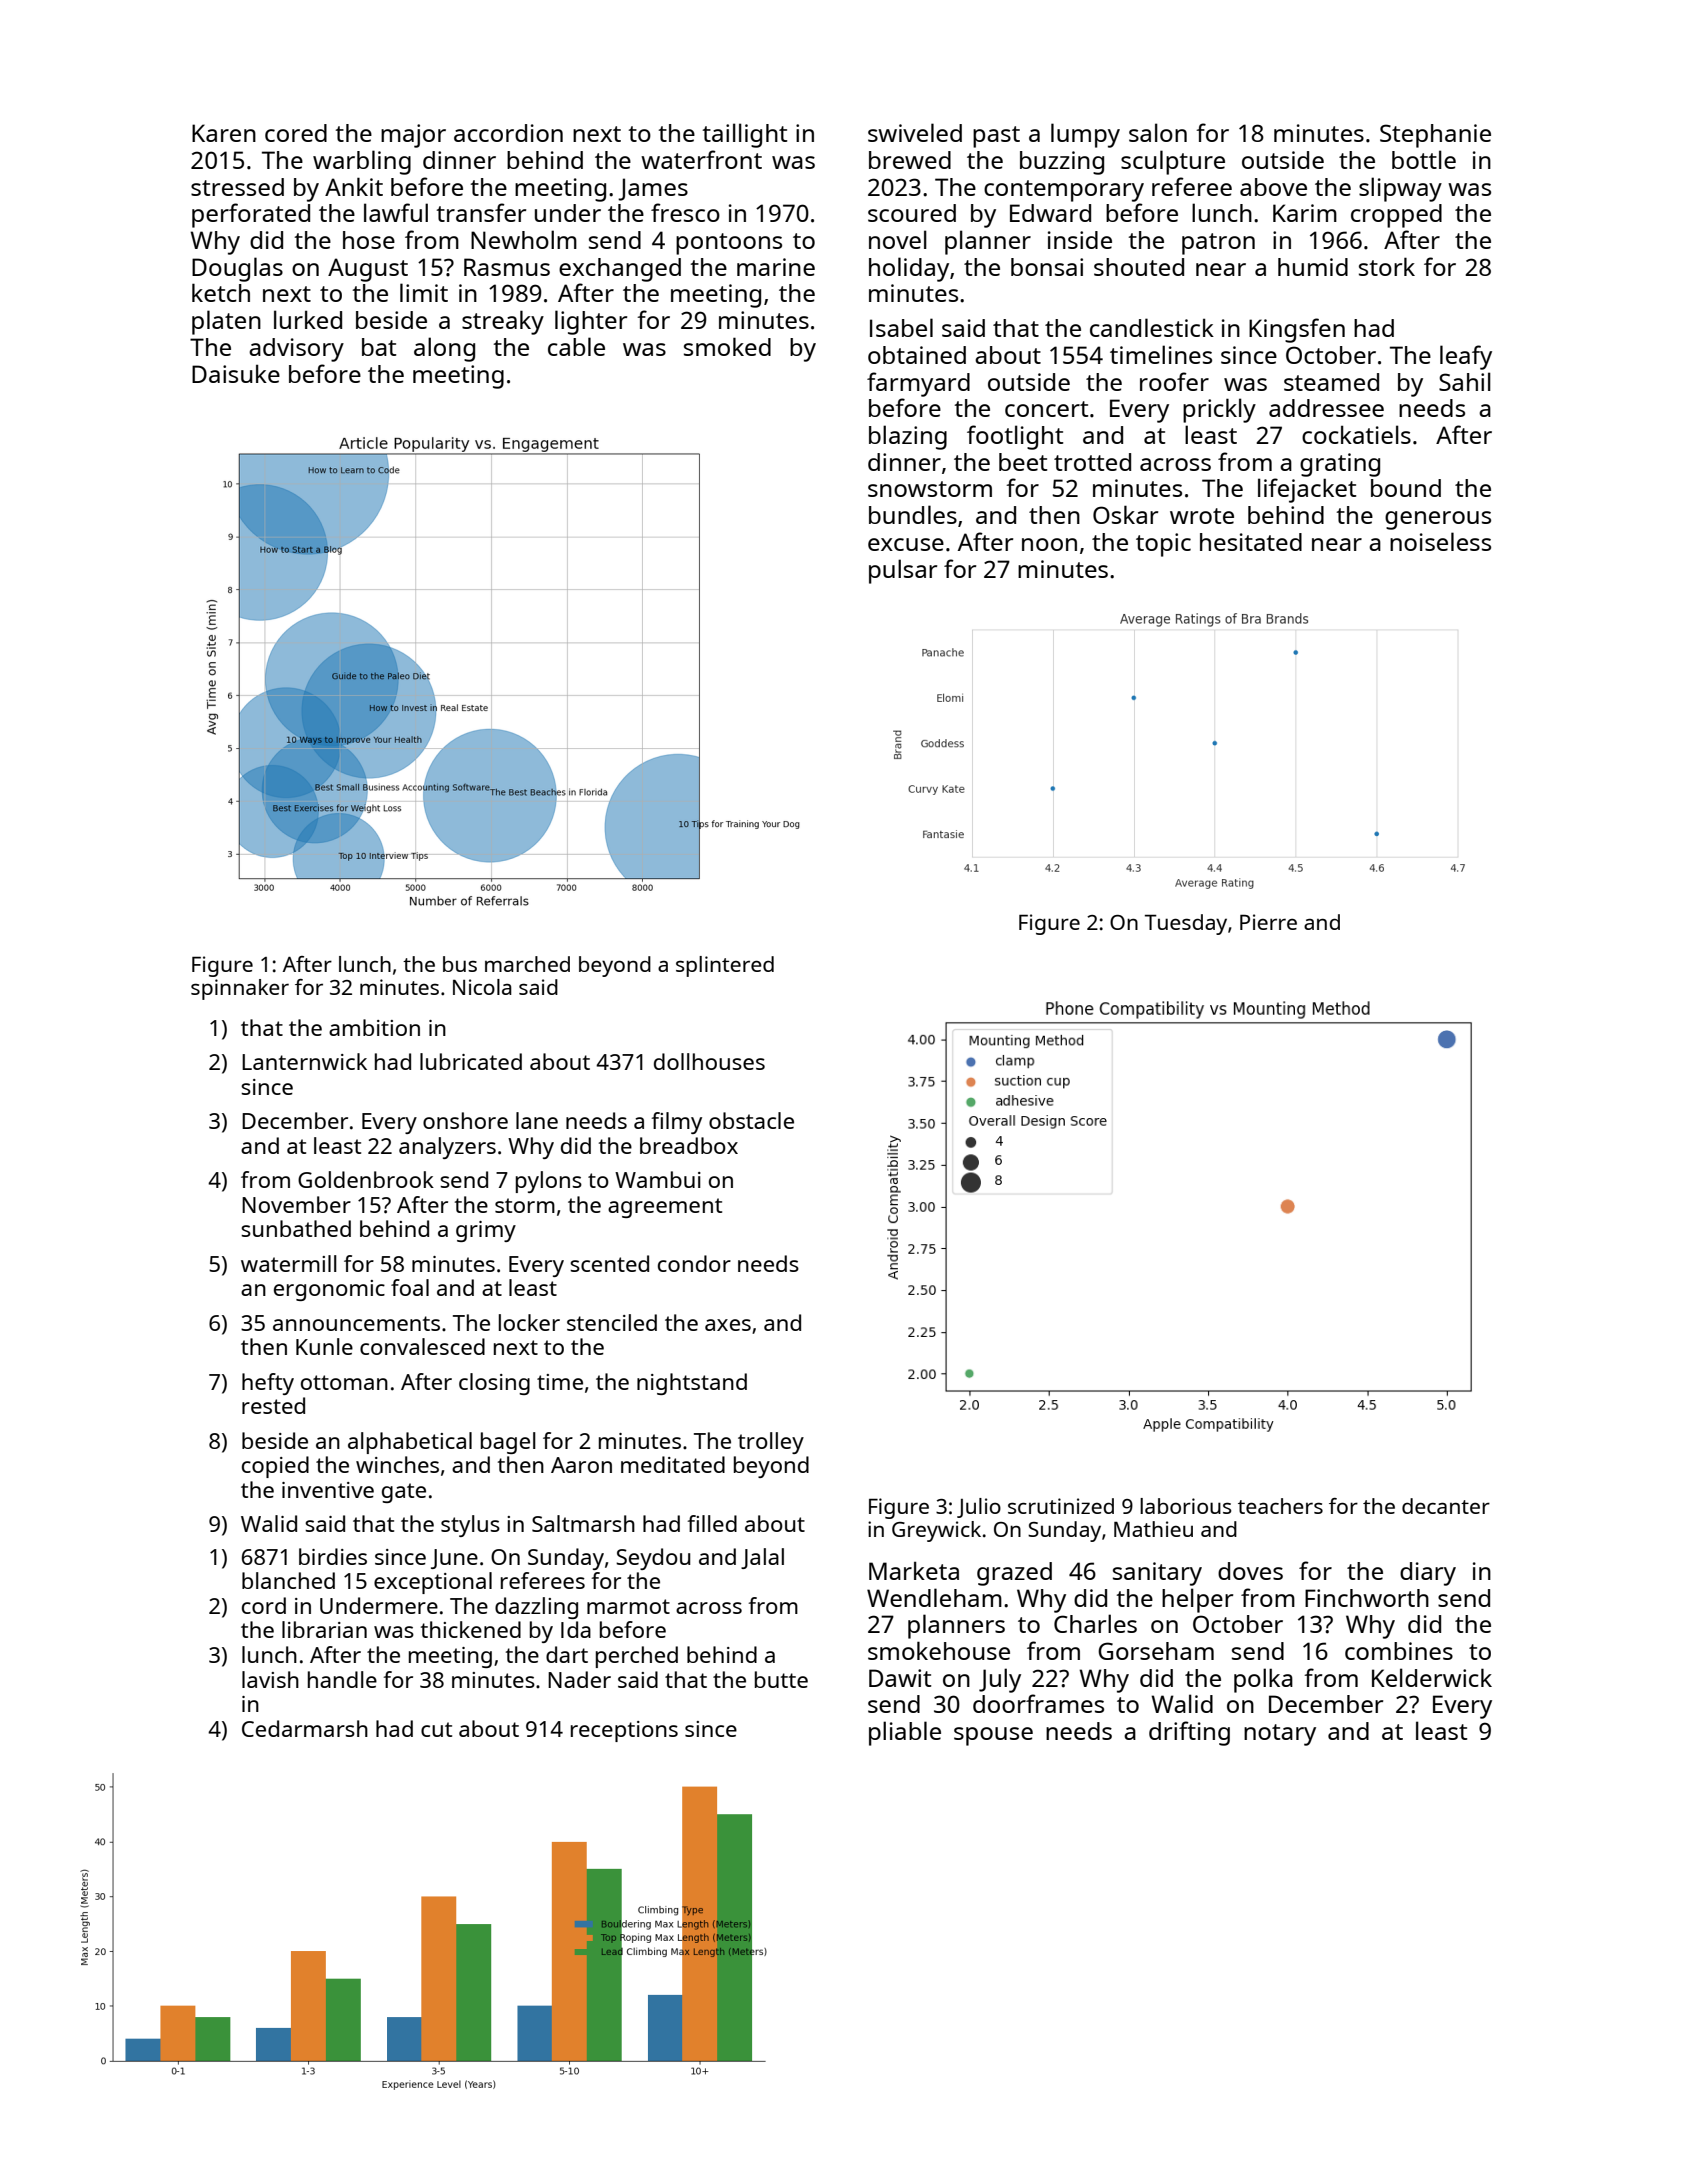  I want to click on Lanternwick, so click(304, 1061).
